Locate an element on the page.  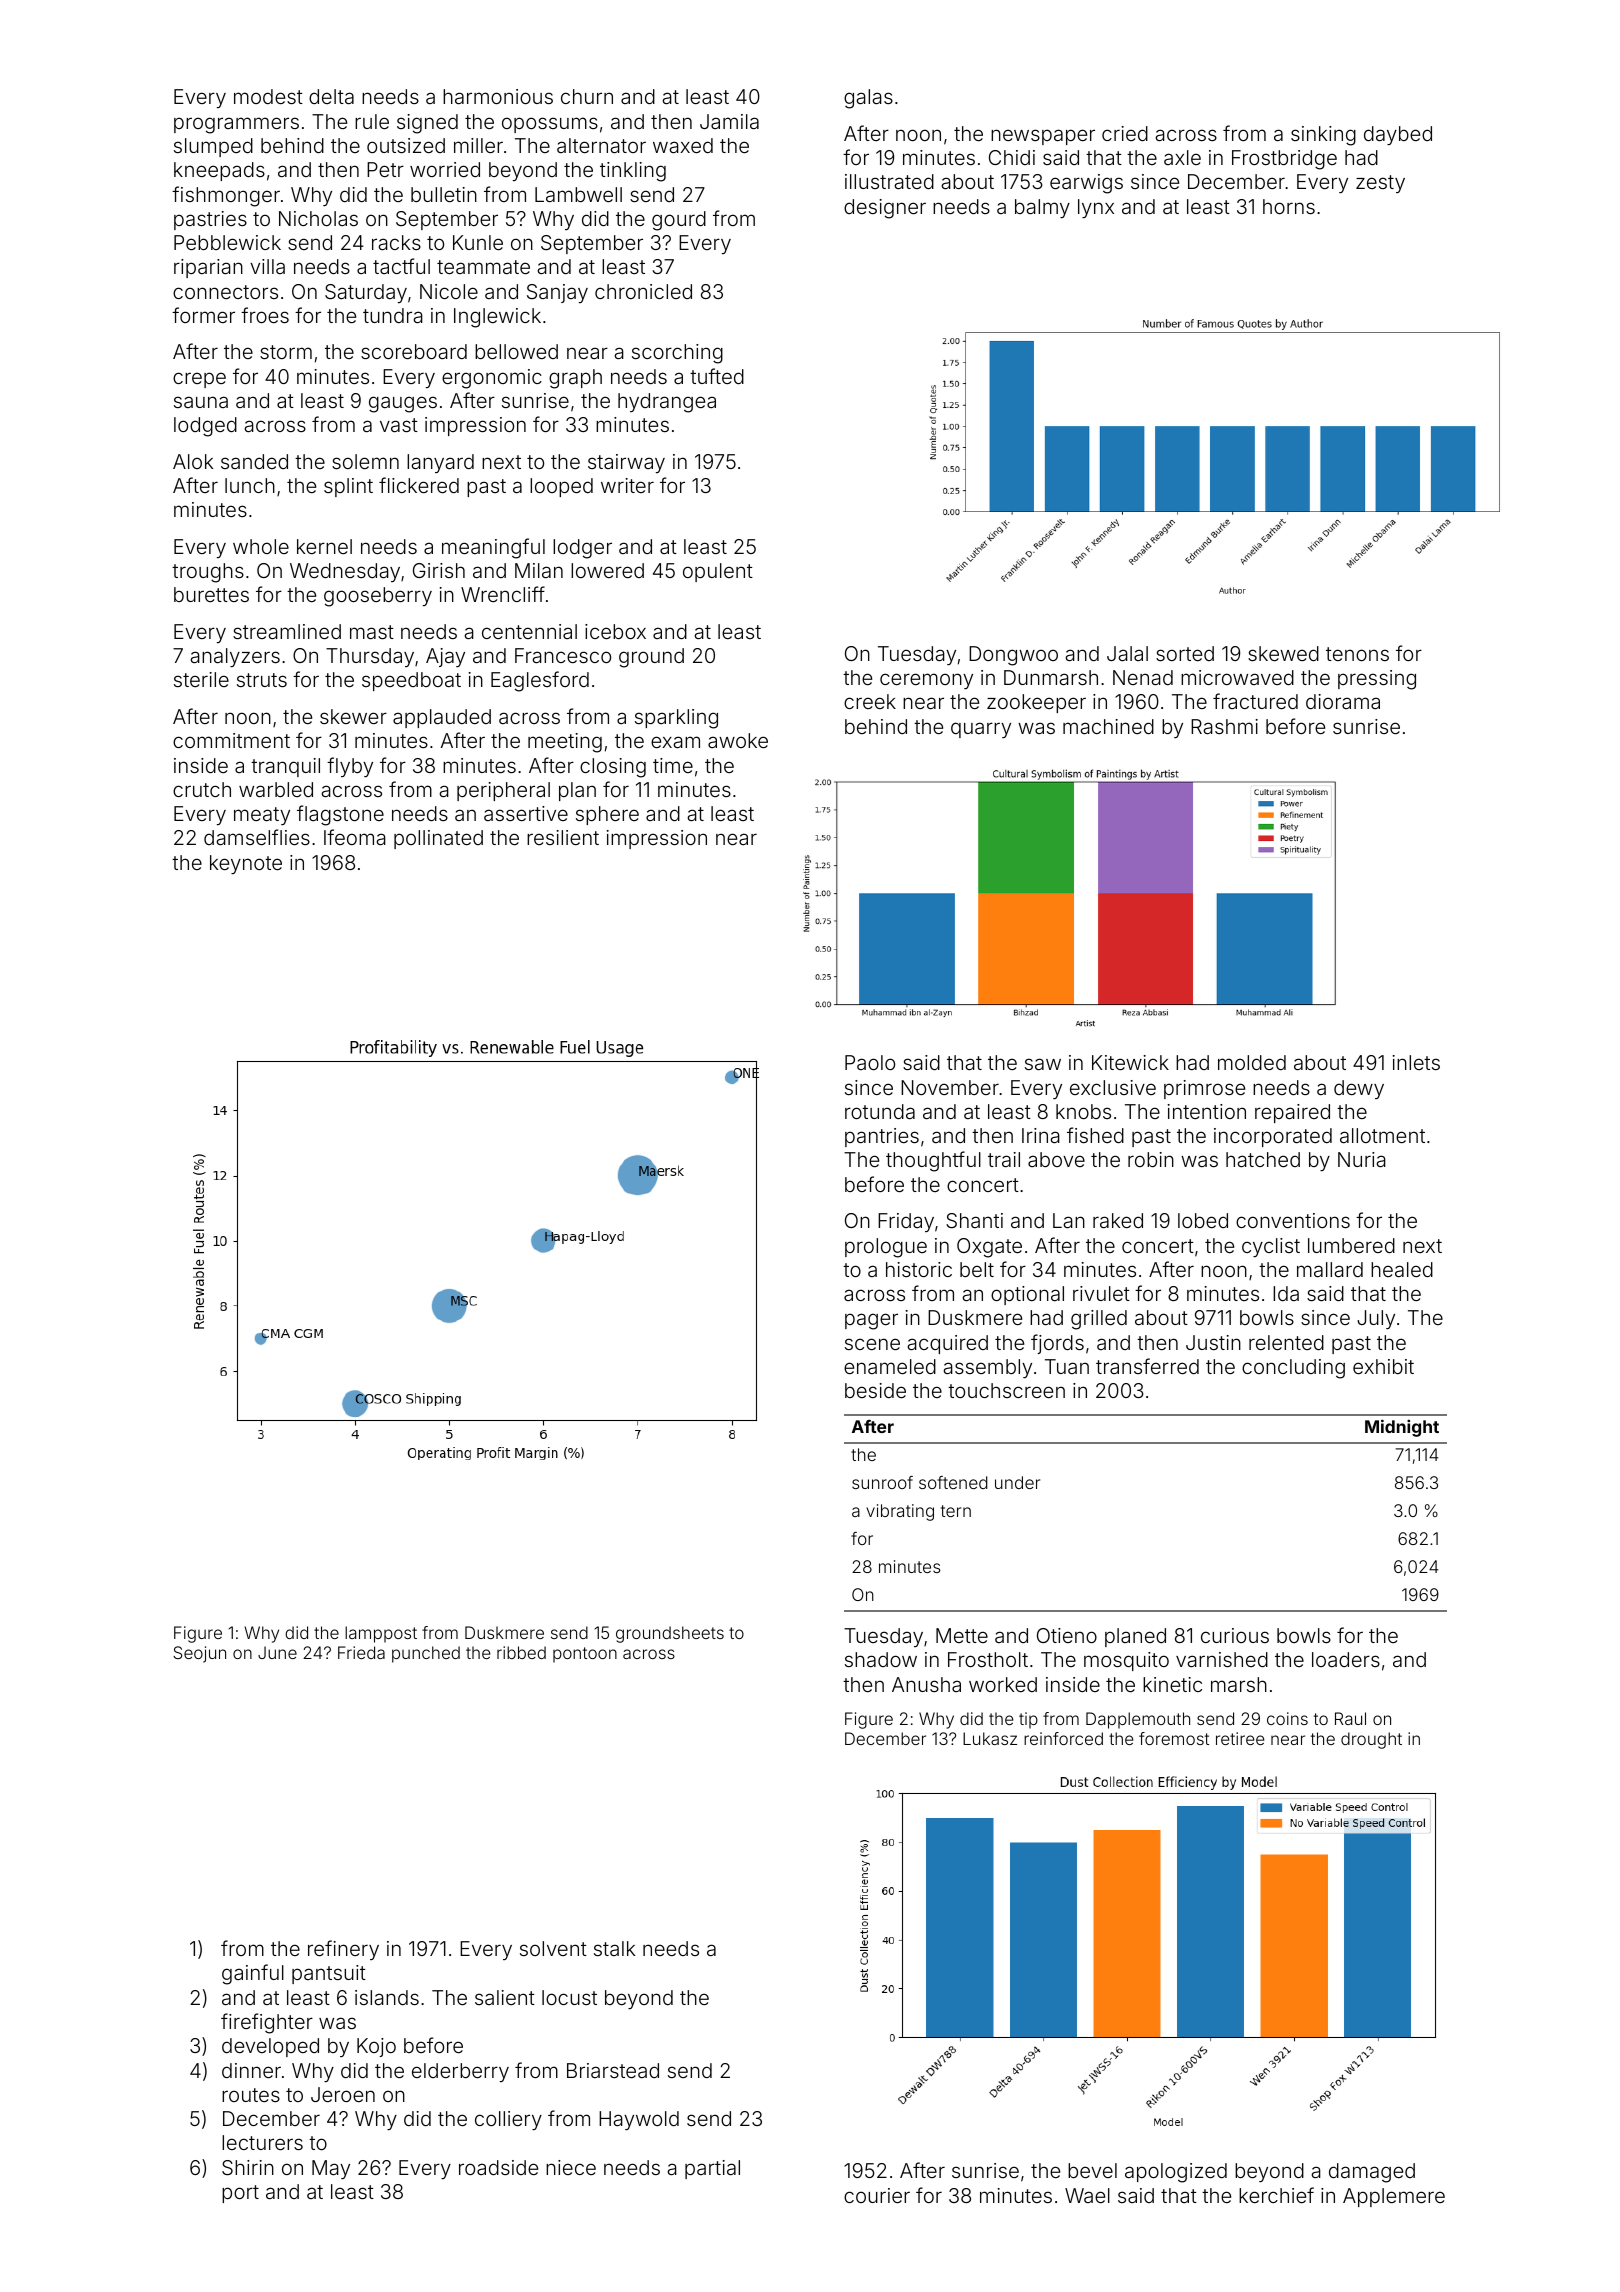
sunroof is located at coordinates (882, 1482).
